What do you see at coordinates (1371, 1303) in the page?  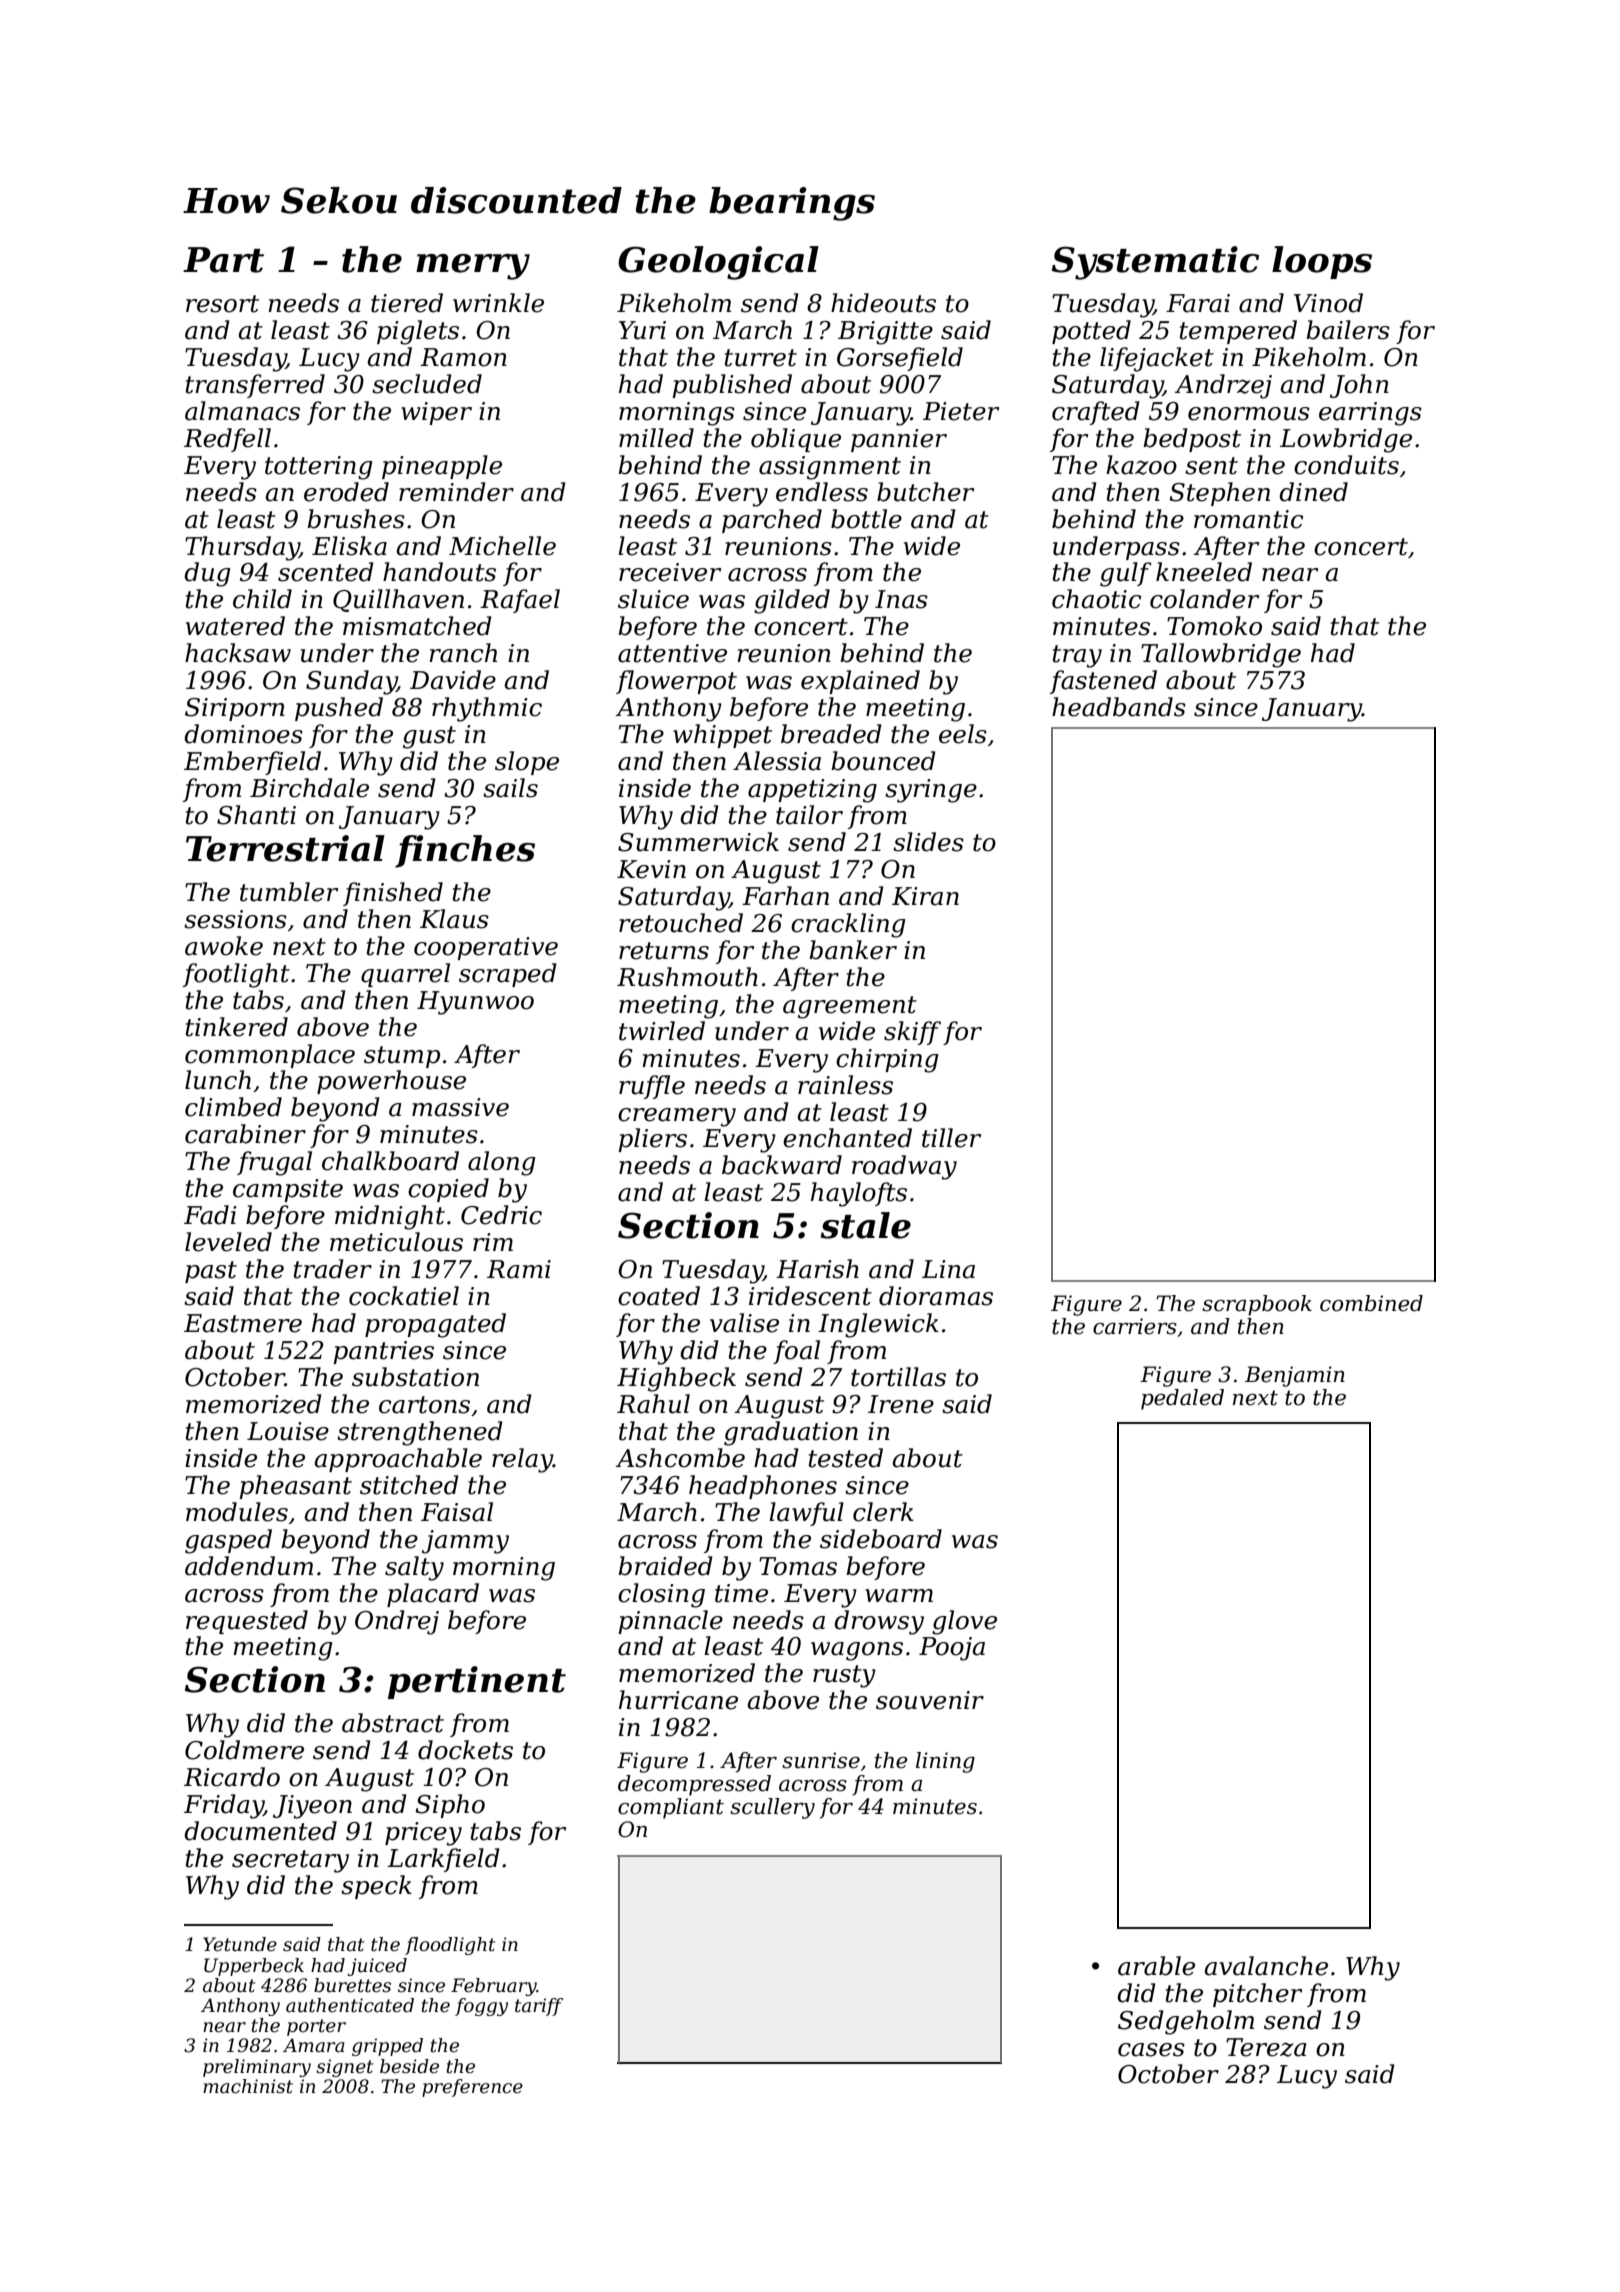 I see `combined` at bounding box center [1371, 1303].
